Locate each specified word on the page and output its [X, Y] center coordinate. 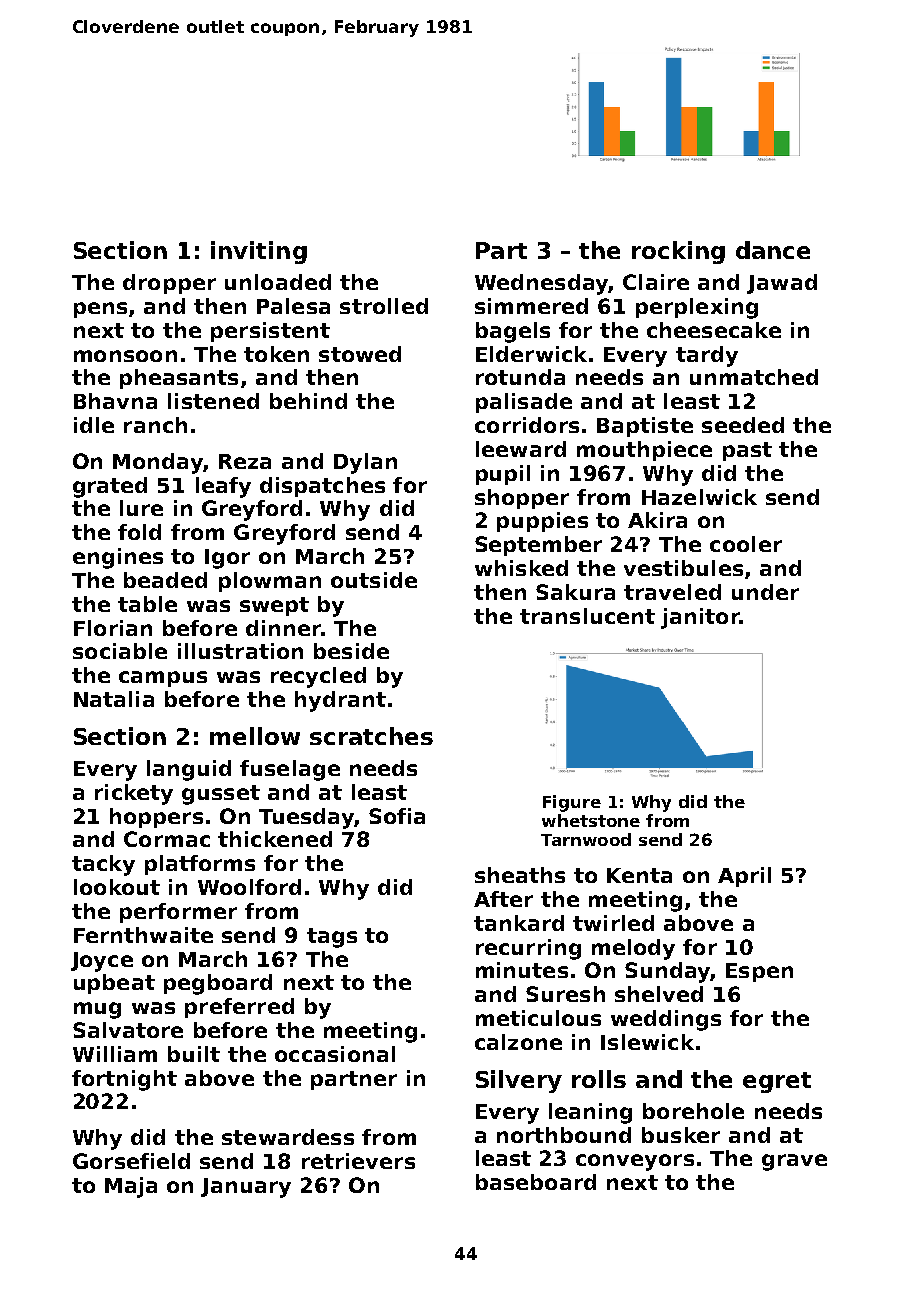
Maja [131, 1187]
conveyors [635, 1162]
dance [773, 250]
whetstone [591, 820]
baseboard [536, 1182]
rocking [678, 252]
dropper [169, 284]
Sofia [397, 816]
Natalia [114, 699]
